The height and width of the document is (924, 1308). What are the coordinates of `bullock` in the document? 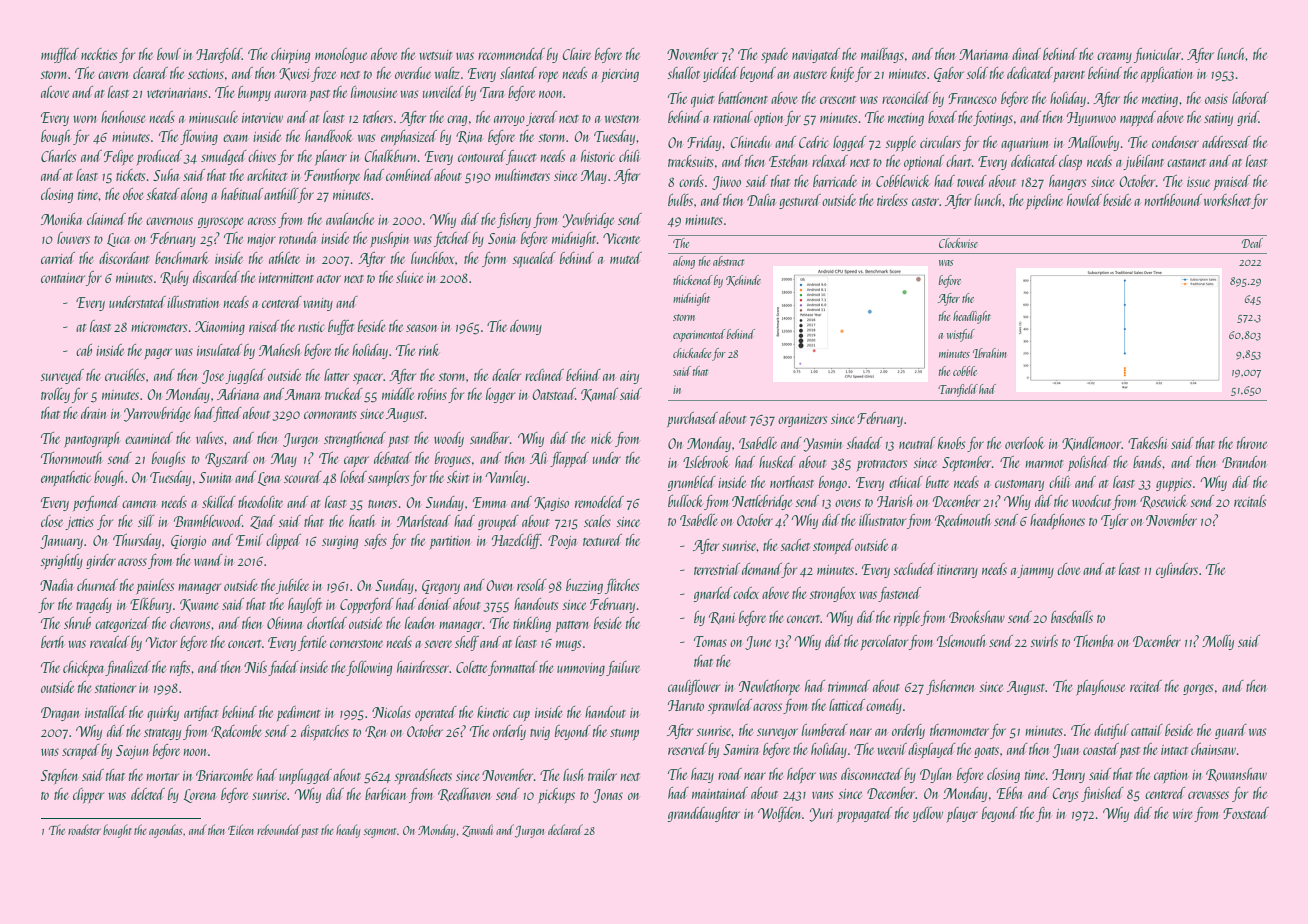 It's located at (685, 501).
